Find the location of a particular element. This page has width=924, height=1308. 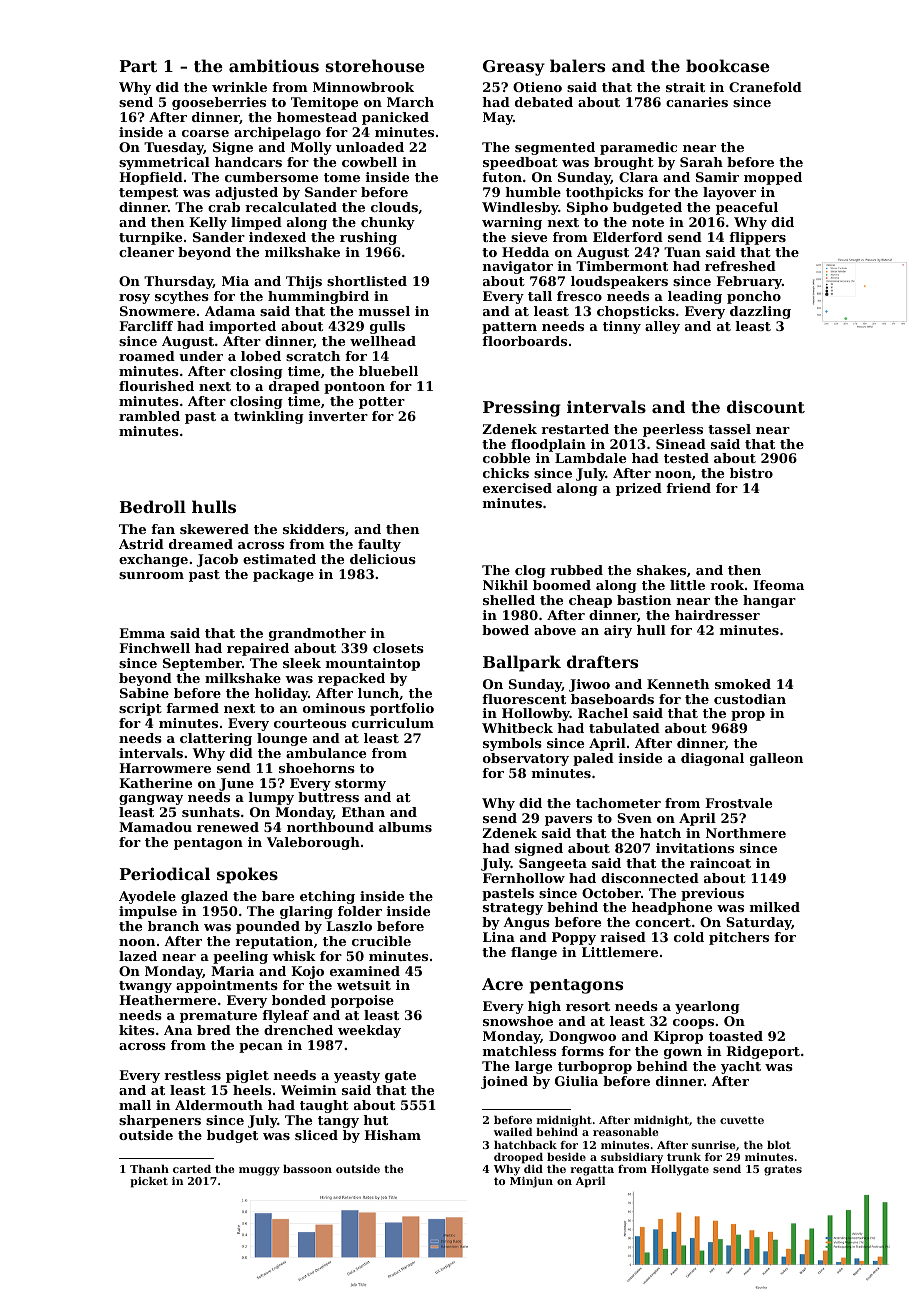

picket is located at coordinates (149, 1182).
